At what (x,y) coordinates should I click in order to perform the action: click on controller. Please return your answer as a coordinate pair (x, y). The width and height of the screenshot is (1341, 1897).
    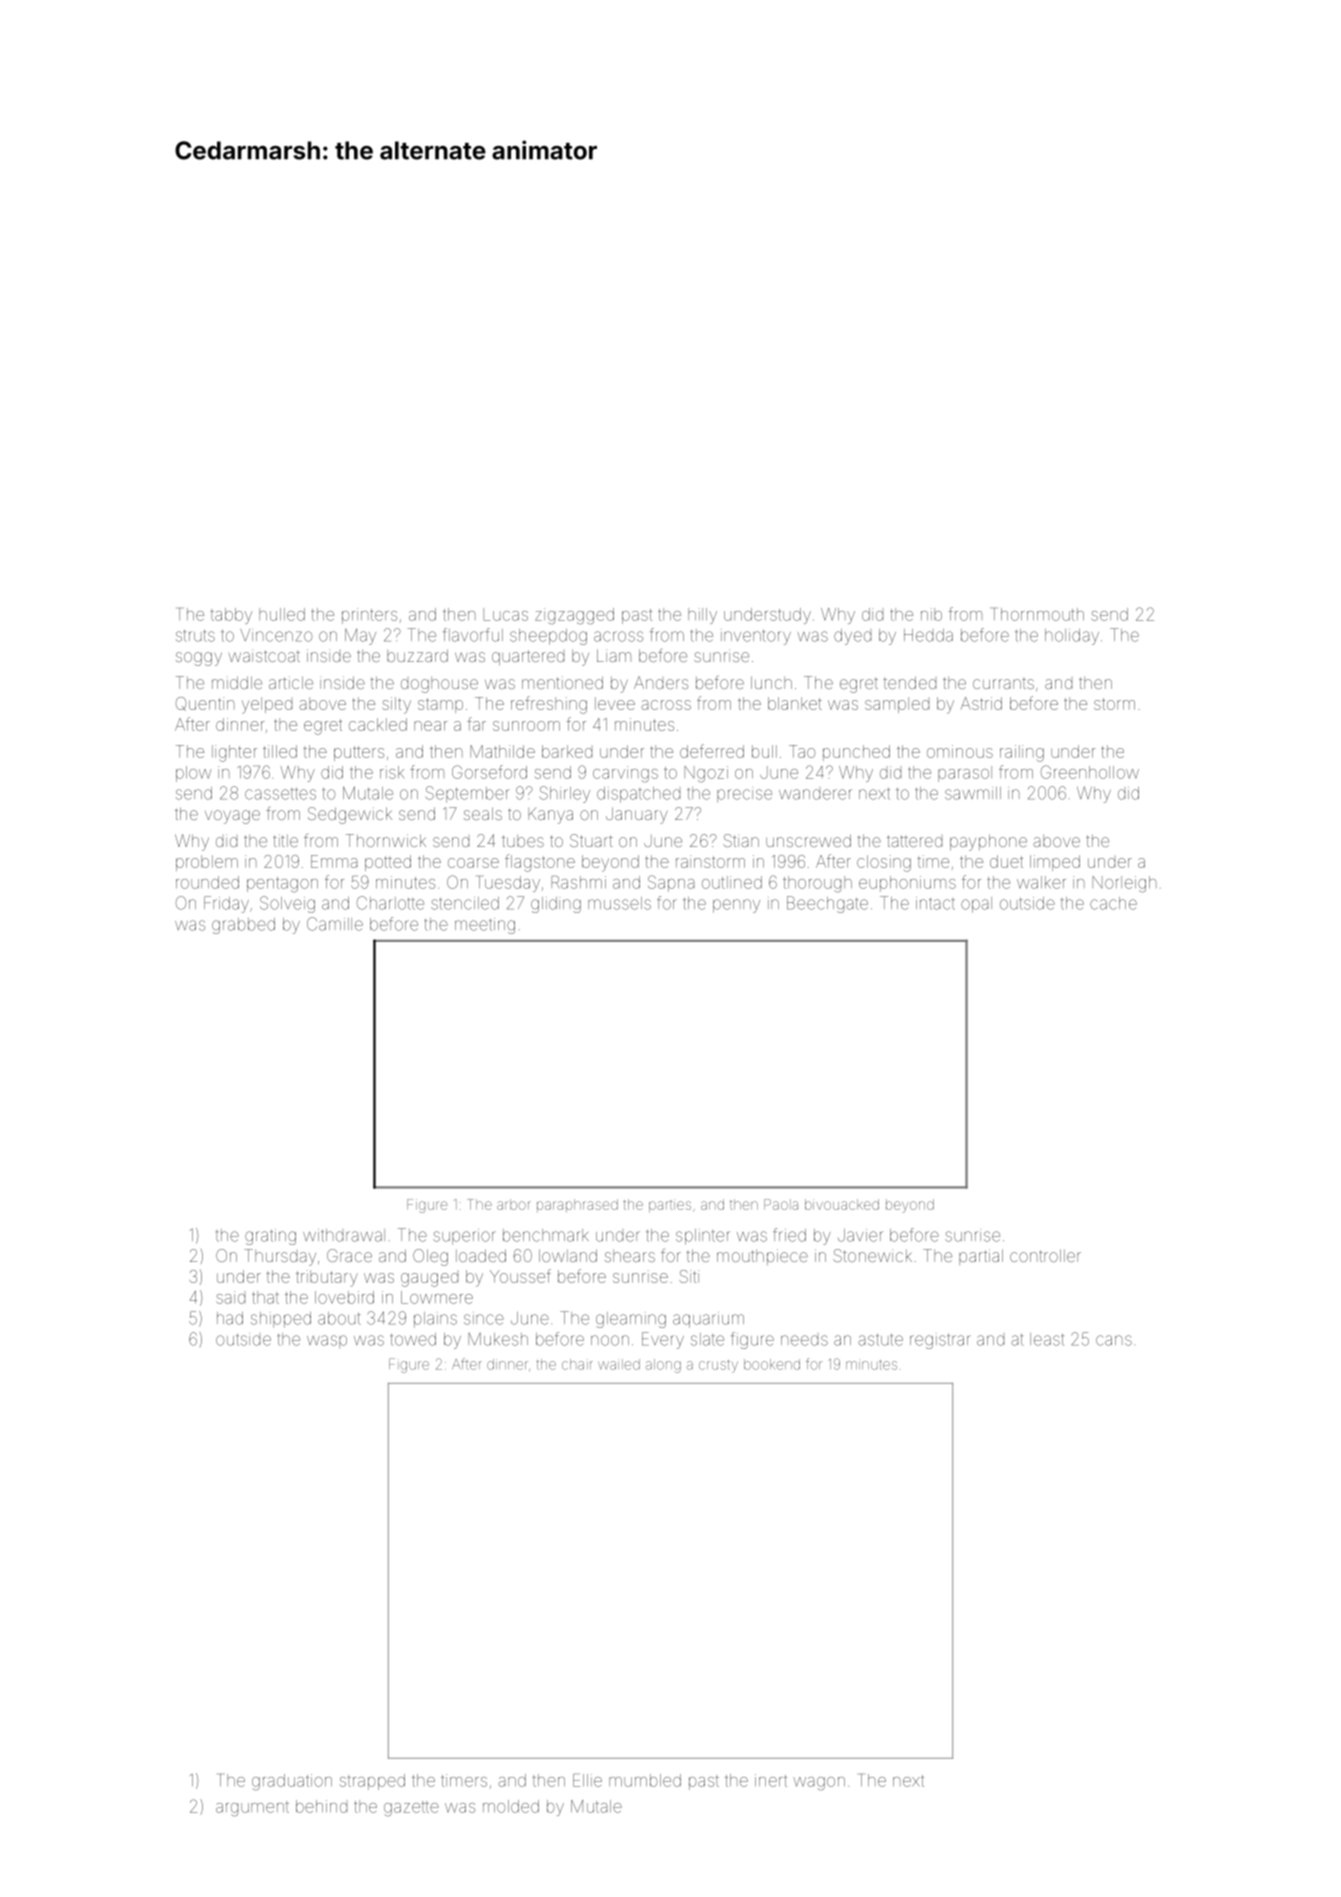
    Looking at the image, I should click on (1045, 1255).
